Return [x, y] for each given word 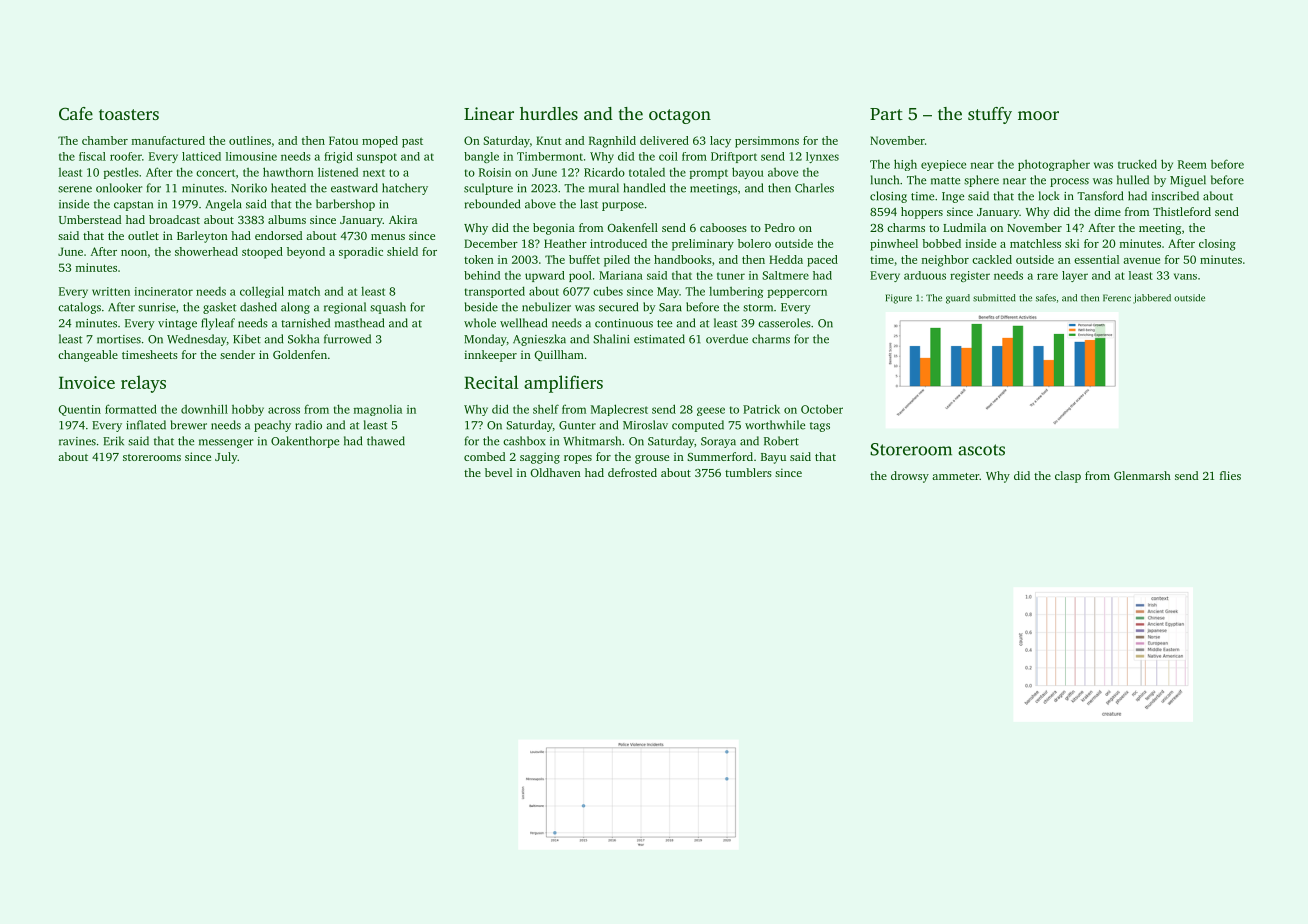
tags [820, 427]
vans [1185, 276]
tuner [731, 276]
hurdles [549, 113]
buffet [584, 259]
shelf [546, 409]
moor [1038, 115]
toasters [129, 114]
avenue [1141, 261]
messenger [226, 443]
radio [308, 425]
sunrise [157, 307]
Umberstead [90, 219]
